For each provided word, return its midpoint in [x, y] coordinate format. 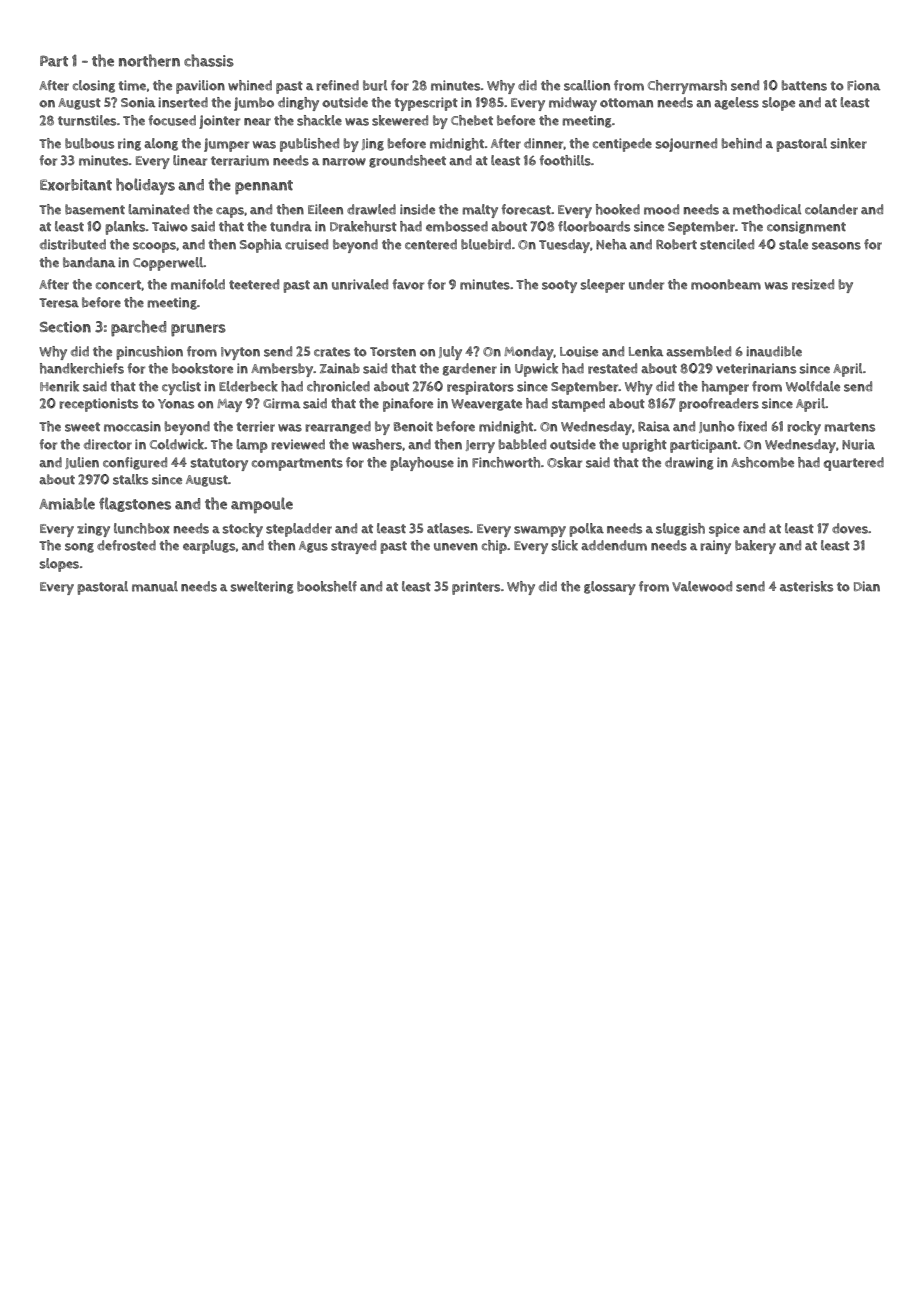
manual [155, 586]
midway [573, 104]
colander [831, 209]
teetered [254, 284]
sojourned [686, 145]
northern [149, 60]
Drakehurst [363, 226]
